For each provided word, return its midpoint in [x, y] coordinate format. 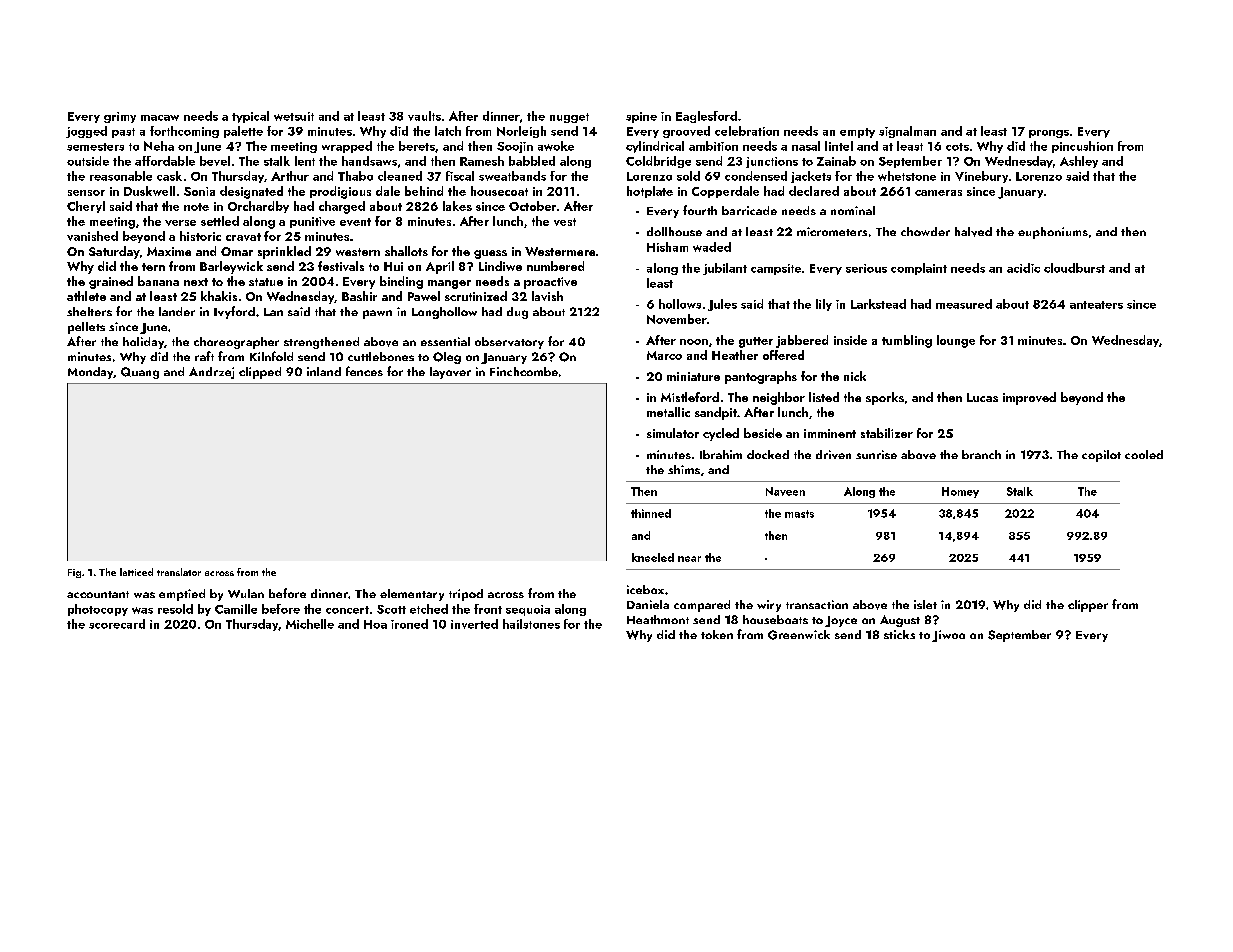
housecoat [499, 191]
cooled [1144, 454]
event [355, 222]
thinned [651, 513]
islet [925, 604]
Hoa [375, 624]
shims [684, 469]
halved [973, 232]
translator [179, 572]
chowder [925, 231]
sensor [86, 193]
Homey [960, 492]
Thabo [355, 176]
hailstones [531, 624]
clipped [260, 373]
